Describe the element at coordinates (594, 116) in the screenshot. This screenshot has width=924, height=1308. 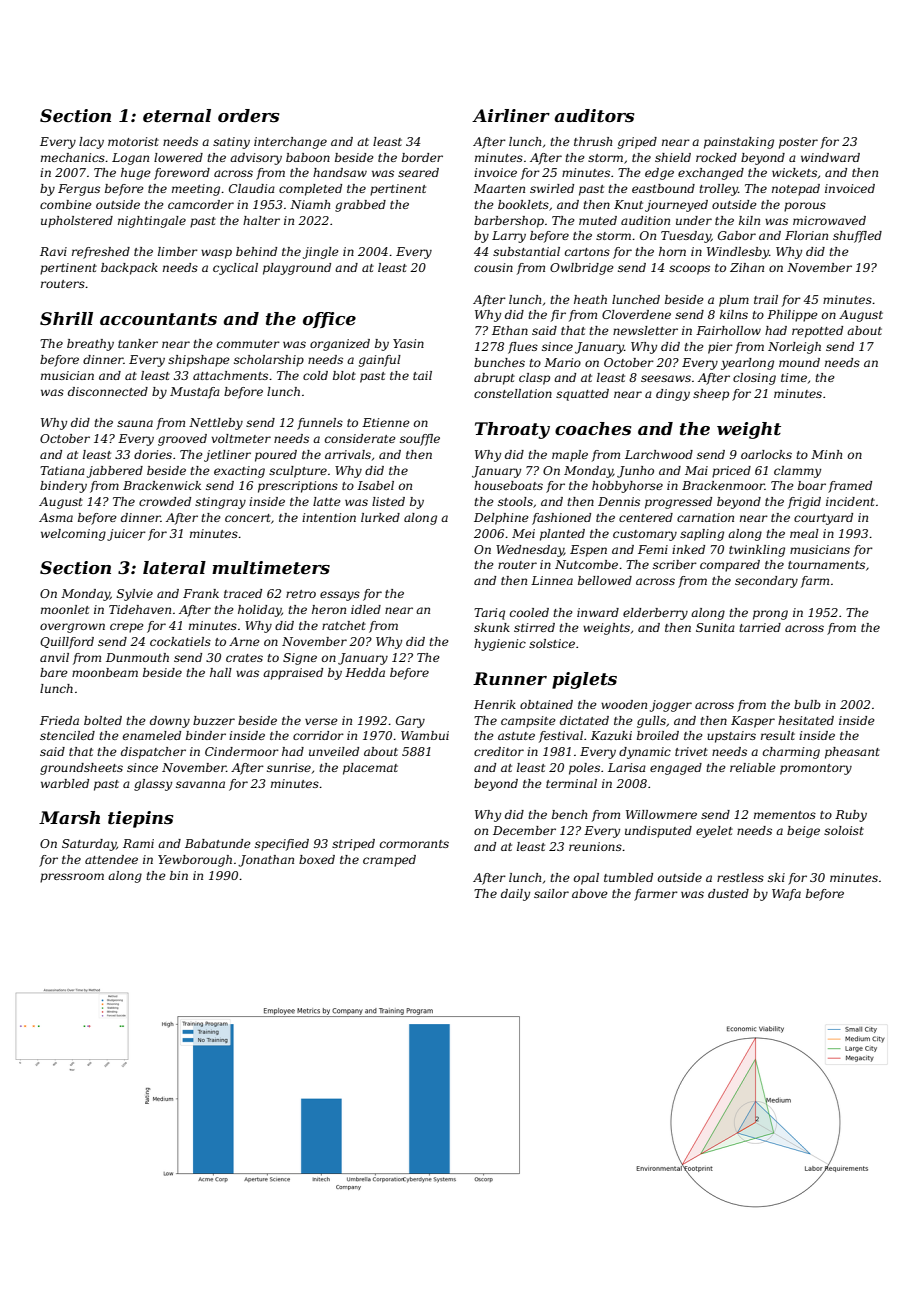
I see `auditors` at that location.
